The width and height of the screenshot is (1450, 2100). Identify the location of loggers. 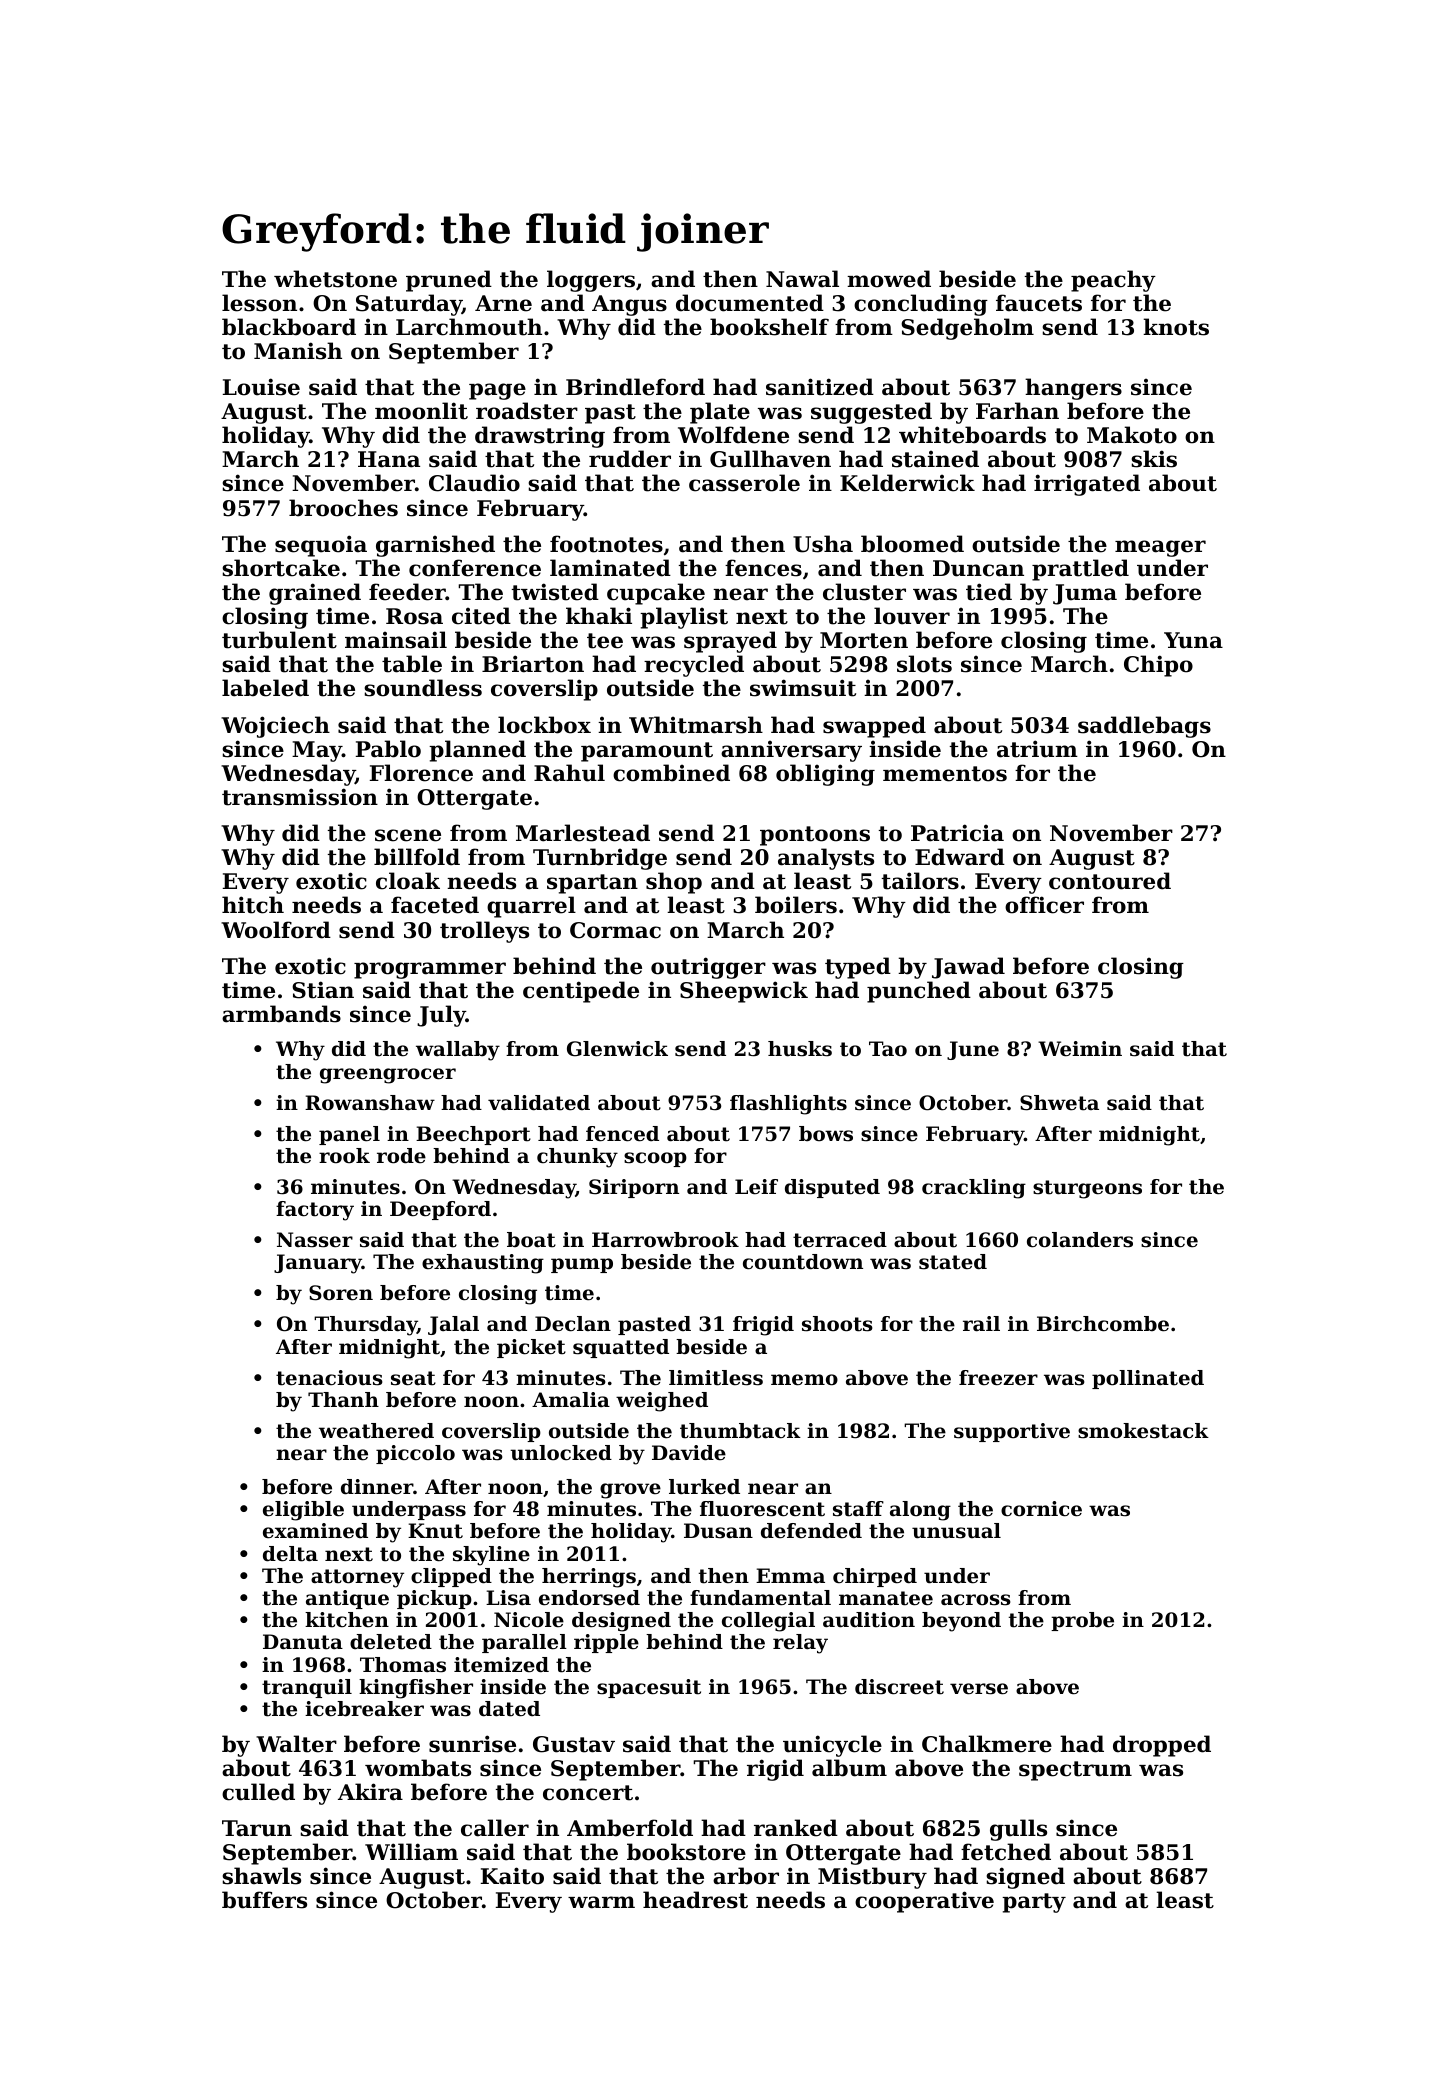
(591, 281).
